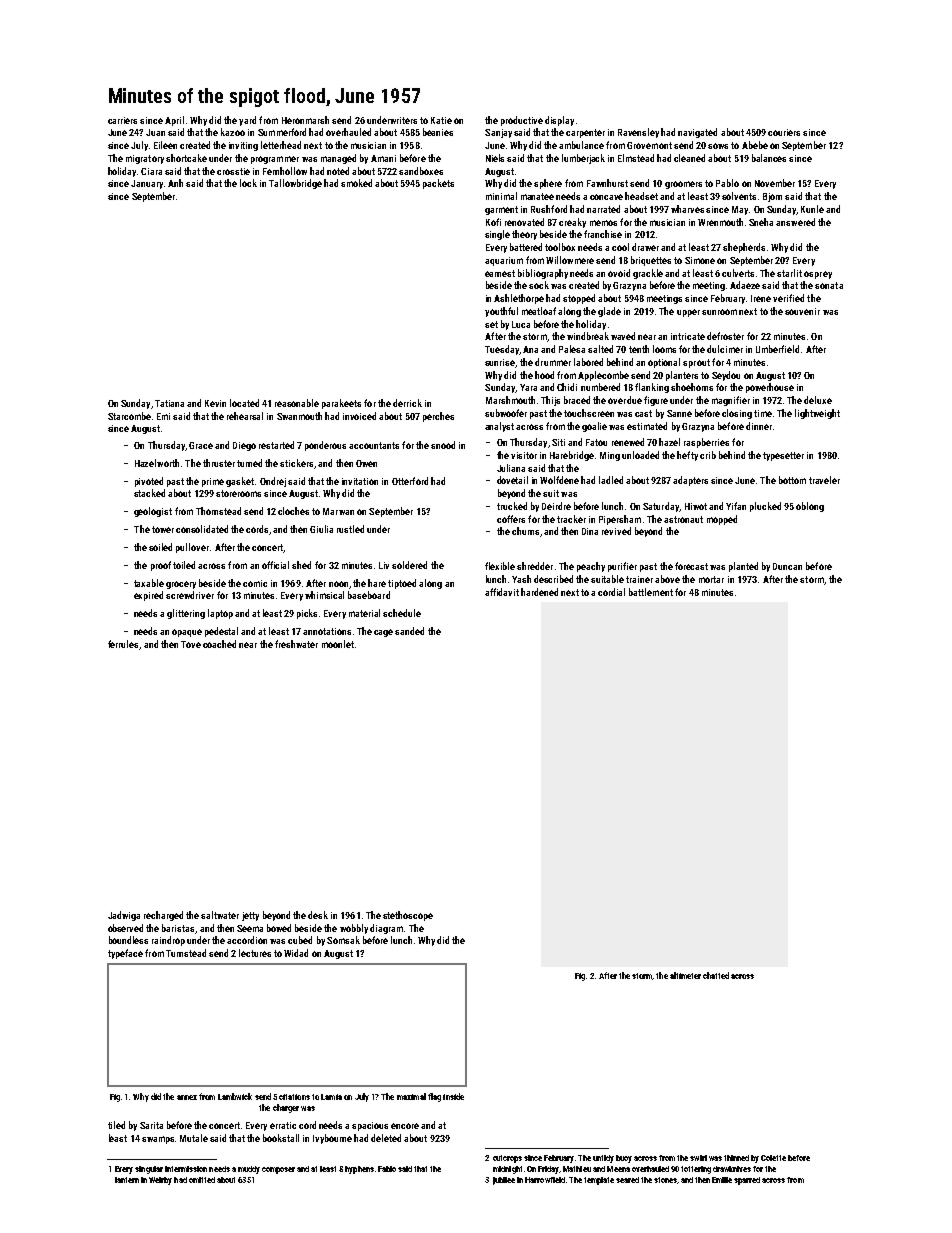 This screenshot has width=952, height=1233. Describe the element at coordinates (438, 417) in the screenshot. I see `perches` at that location.
